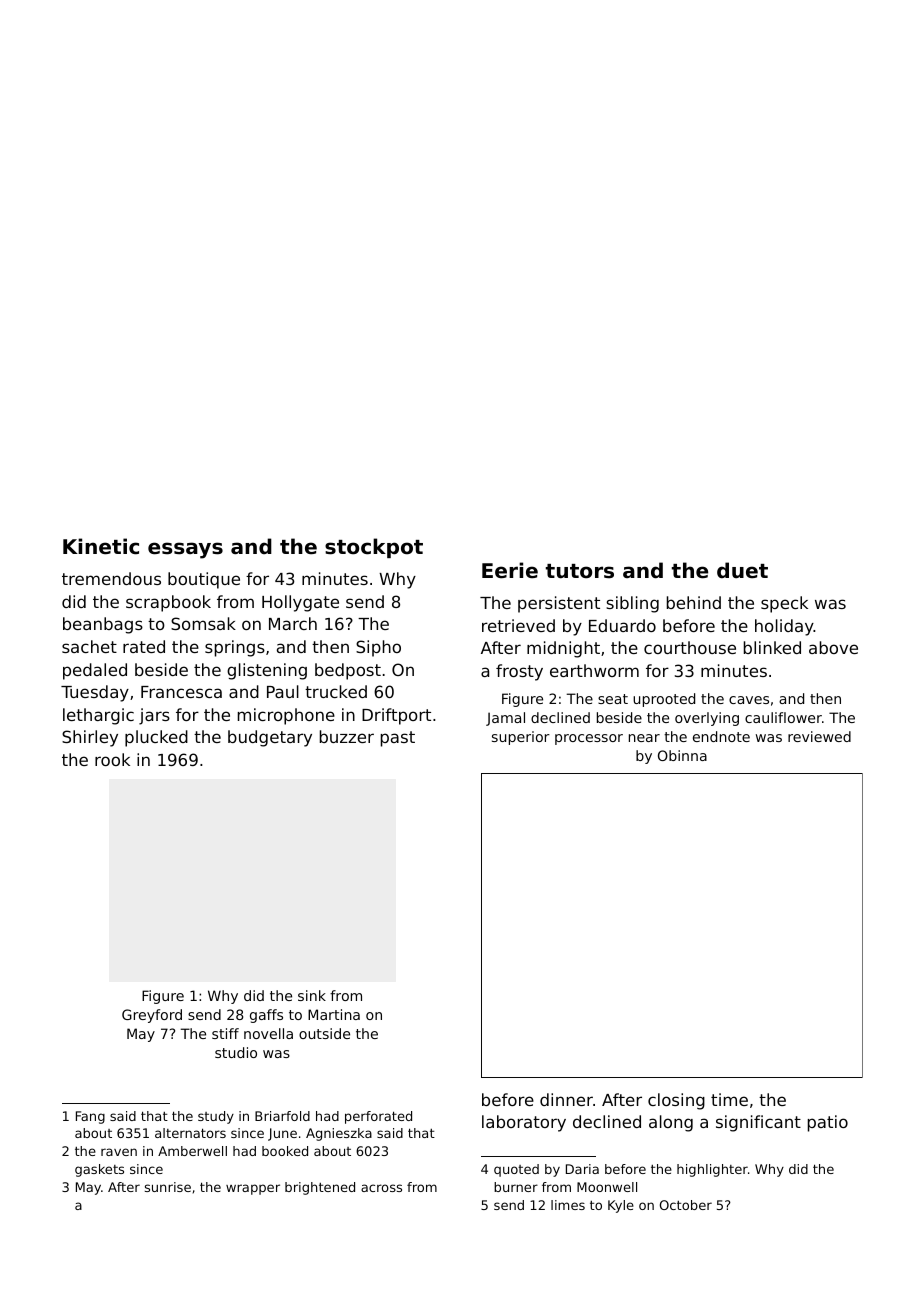 This page has width=924, height=1308. I want to click on essays, so click(185, 550).
